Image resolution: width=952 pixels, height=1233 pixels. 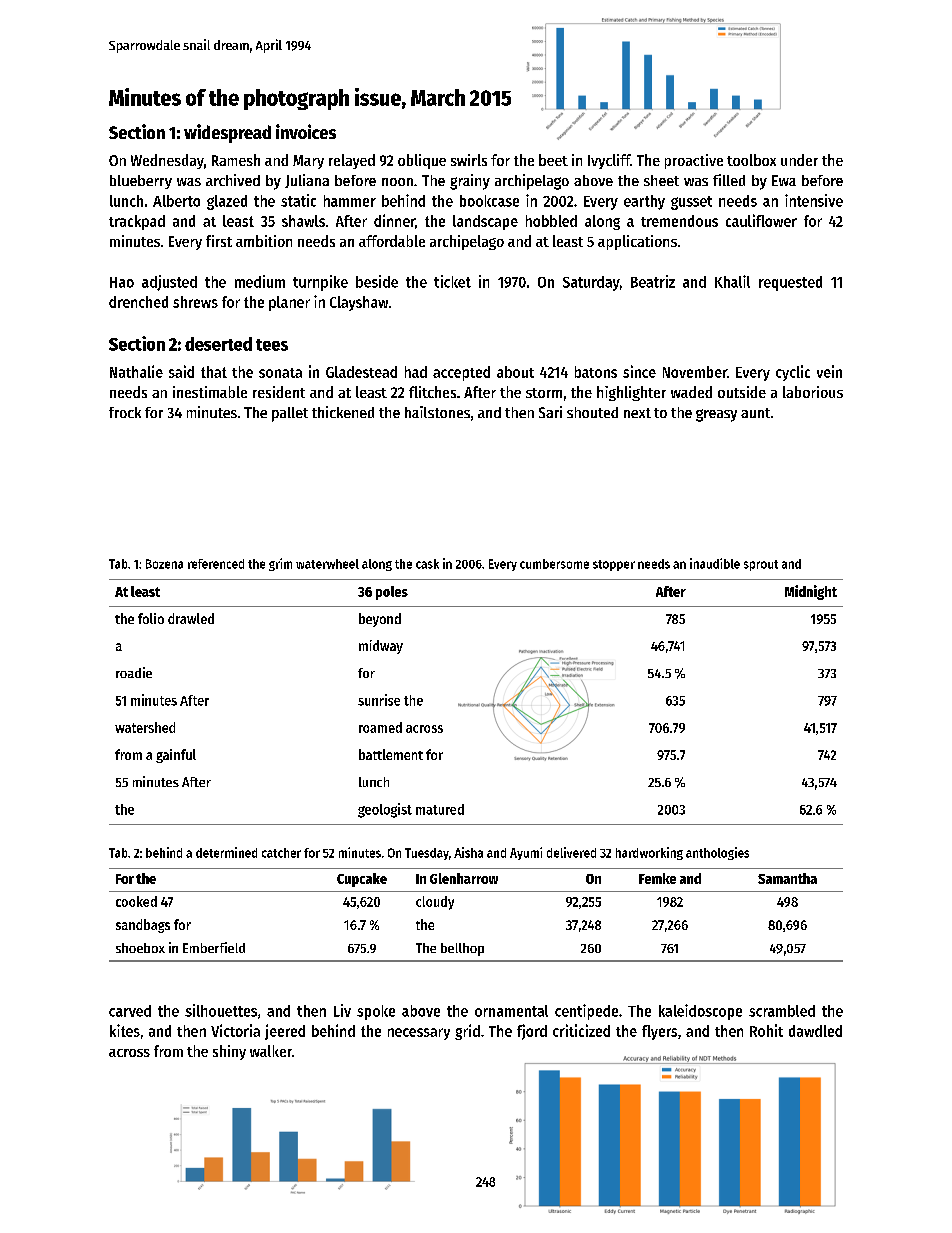 I want to click on swirls, so click(x=469, y=160).
